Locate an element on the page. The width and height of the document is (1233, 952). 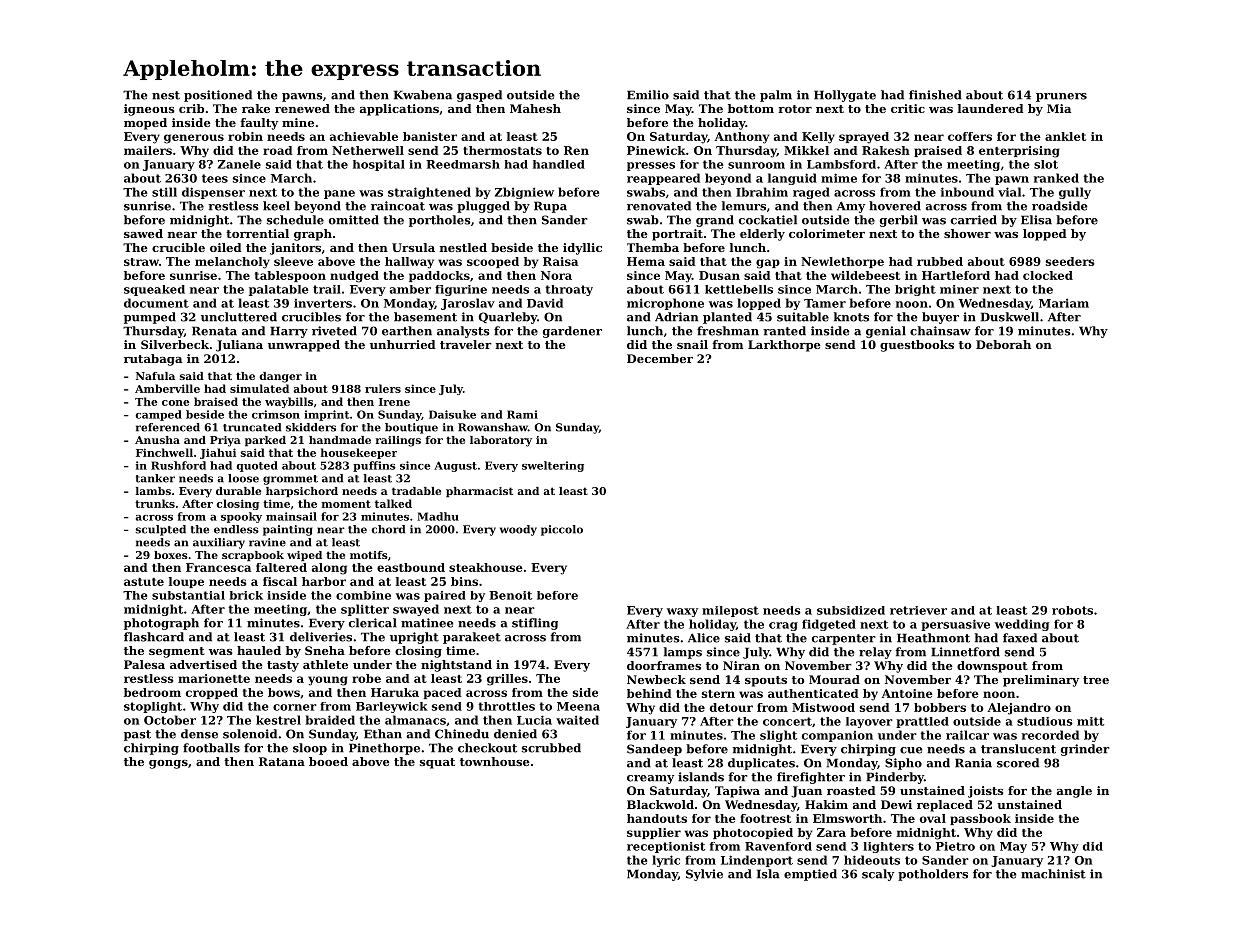
Rupa is located at coordinates (550, 207).
